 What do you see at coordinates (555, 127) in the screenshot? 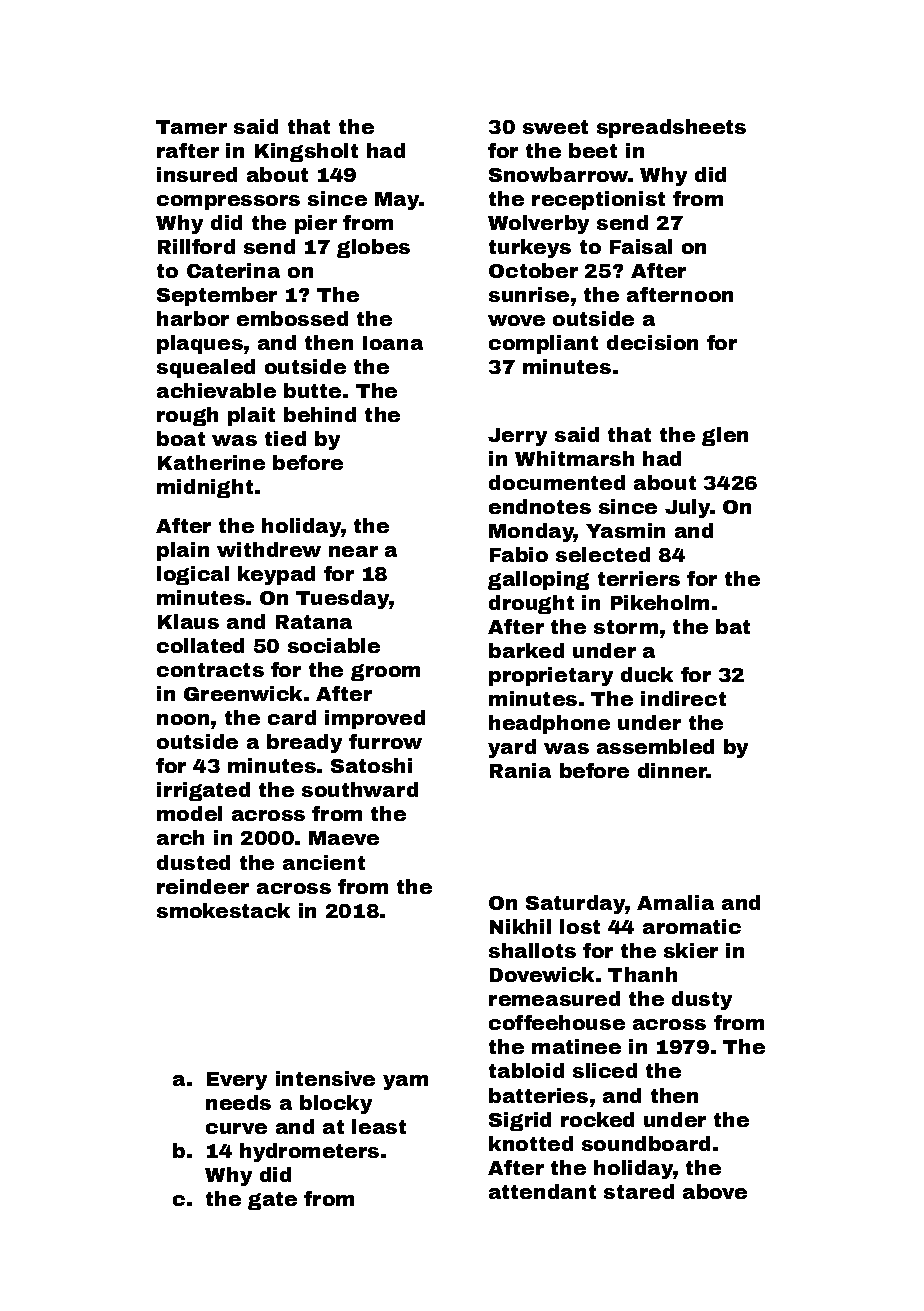
I see `sweet` at bounding box center [555, 127].
